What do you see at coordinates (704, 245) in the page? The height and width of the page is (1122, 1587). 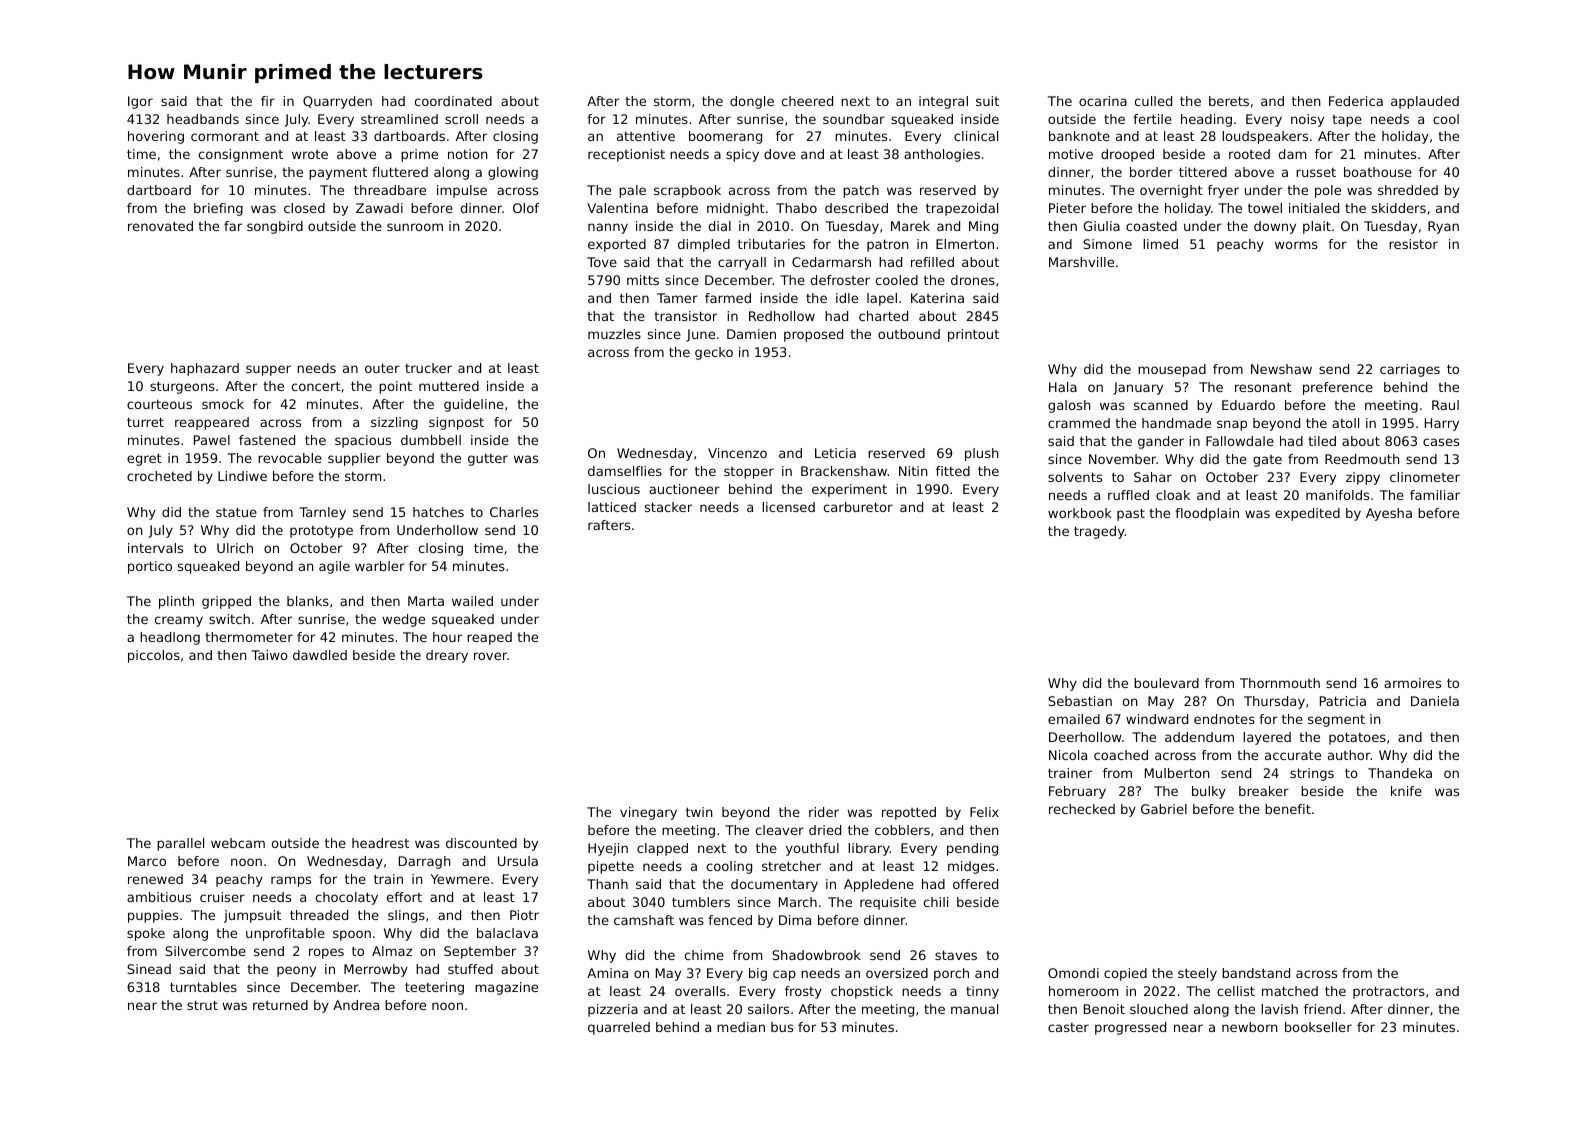 I see `dimpled` at bounding box center [704, 245].
